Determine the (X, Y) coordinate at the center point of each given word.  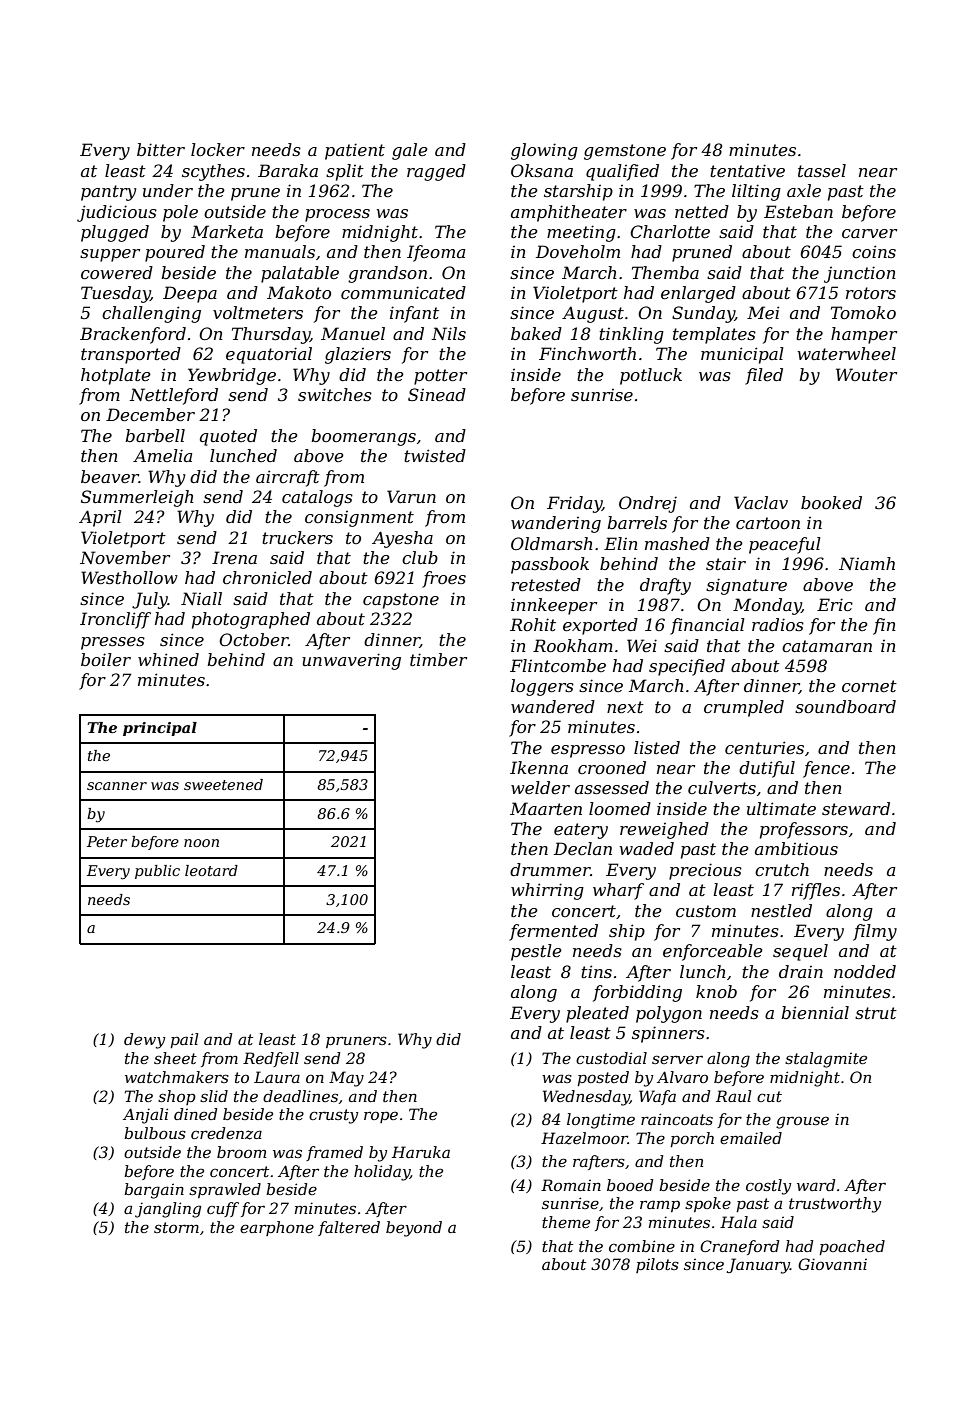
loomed (620, 808)
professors (804, 830)
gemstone (625, 152)
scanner (117, 786)
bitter (161, 149)
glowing (544, 151)
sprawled (225, 1190)
